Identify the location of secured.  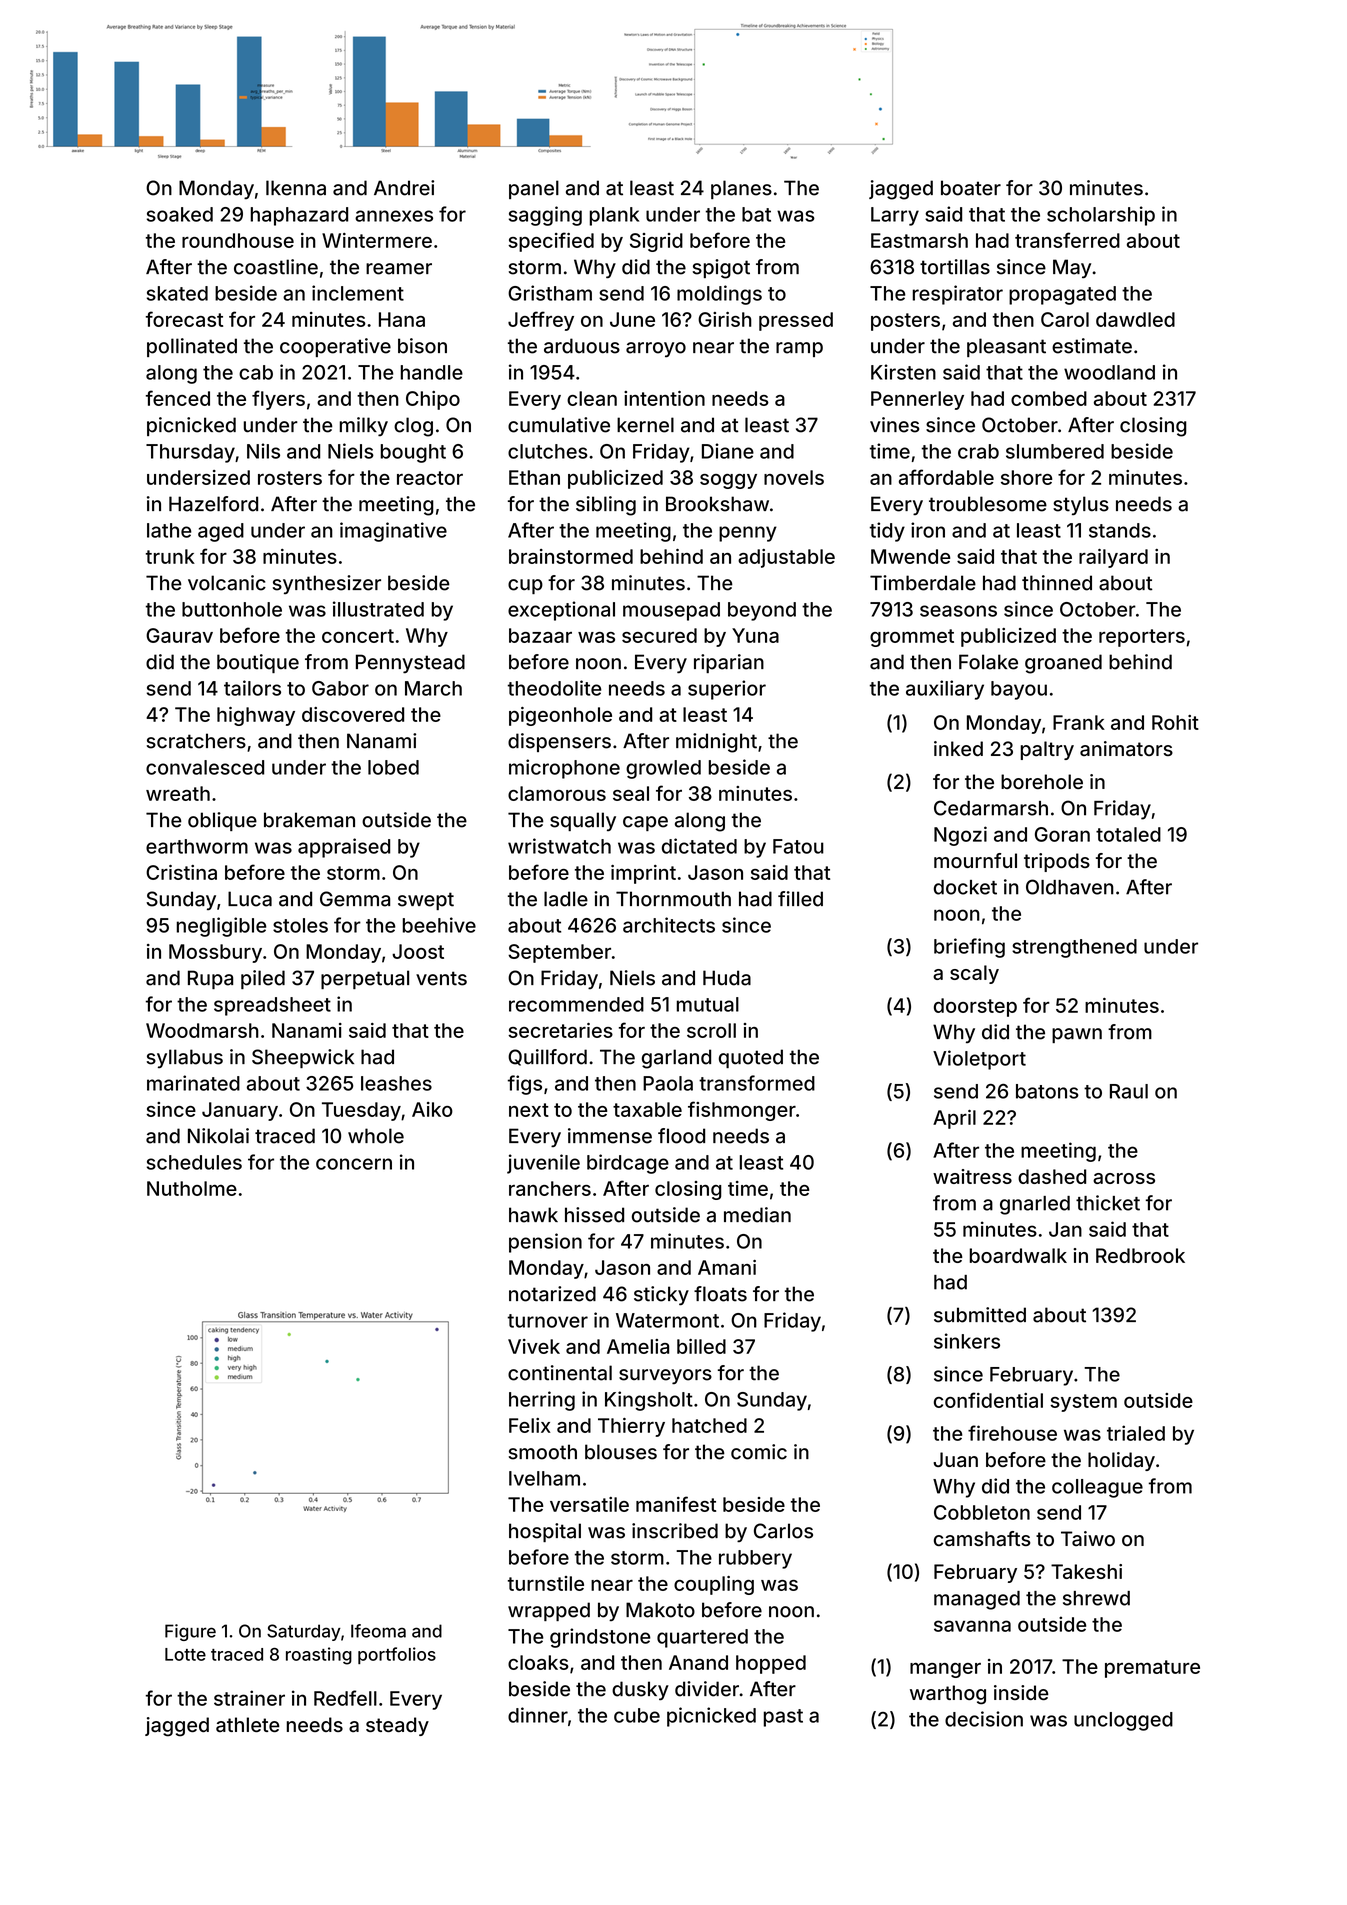
(659, 635).
